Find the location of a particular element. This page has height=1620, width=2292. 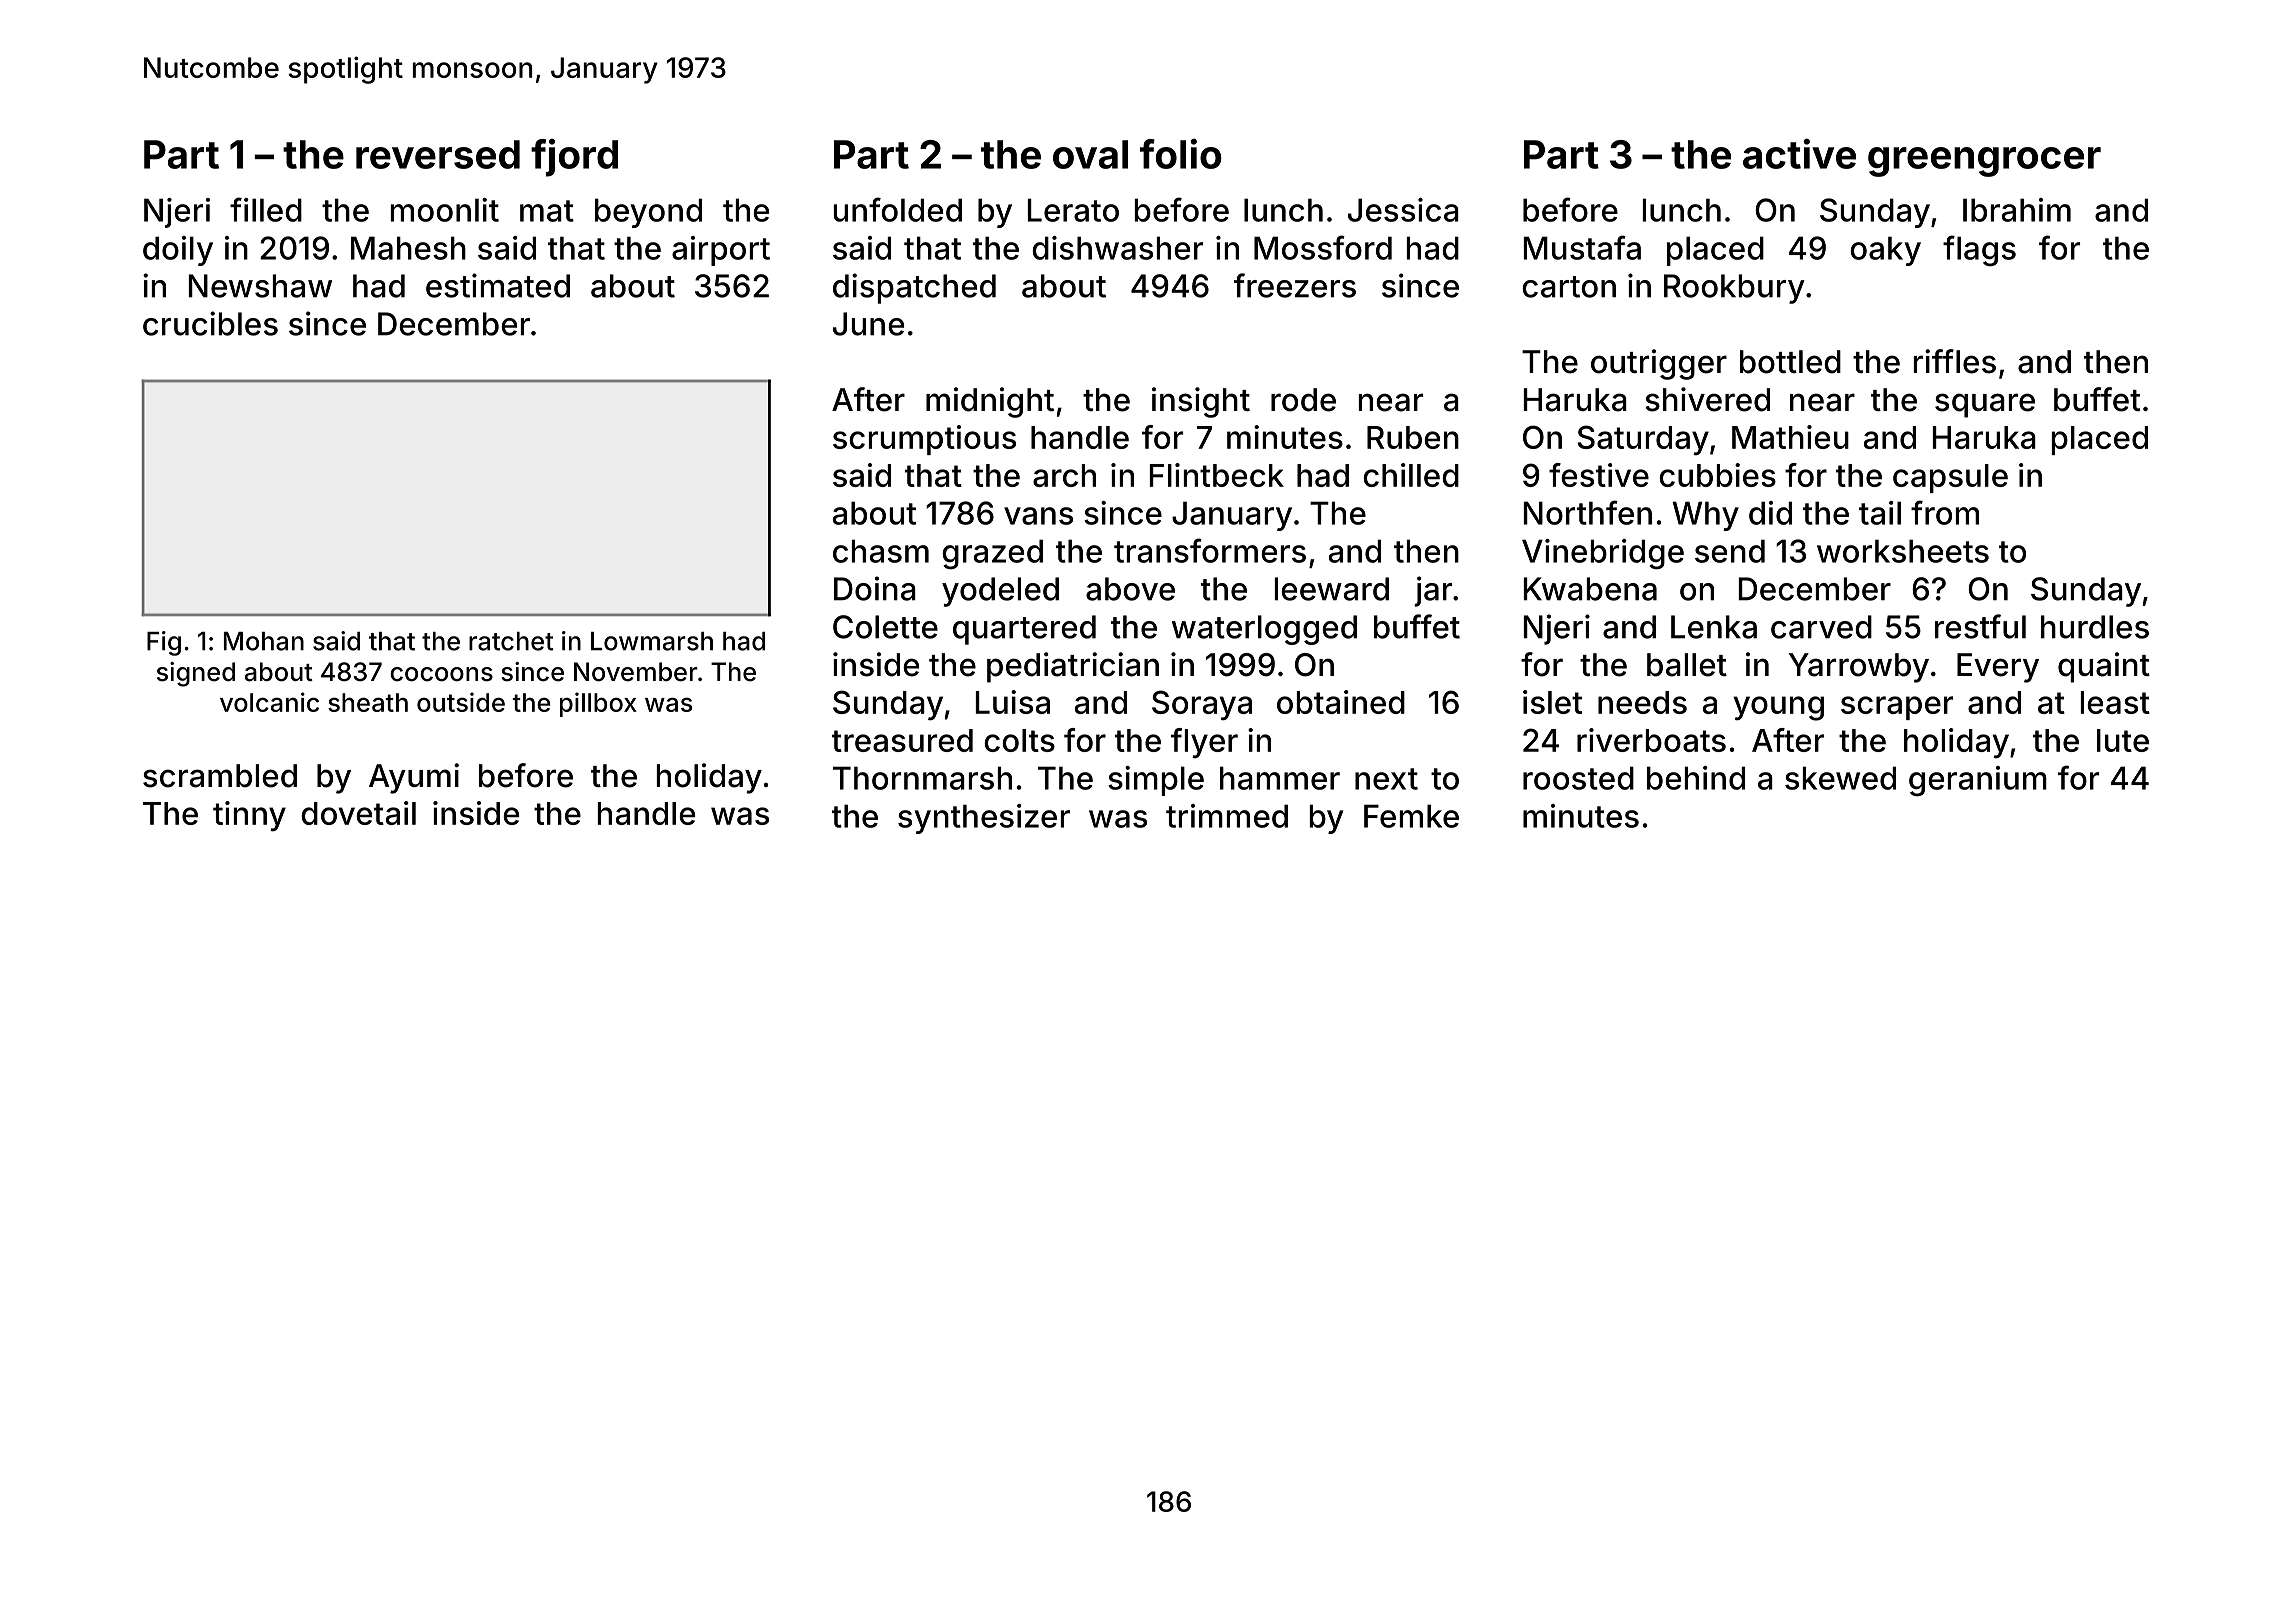

worksheets is located at coordinates (1903, 551).
